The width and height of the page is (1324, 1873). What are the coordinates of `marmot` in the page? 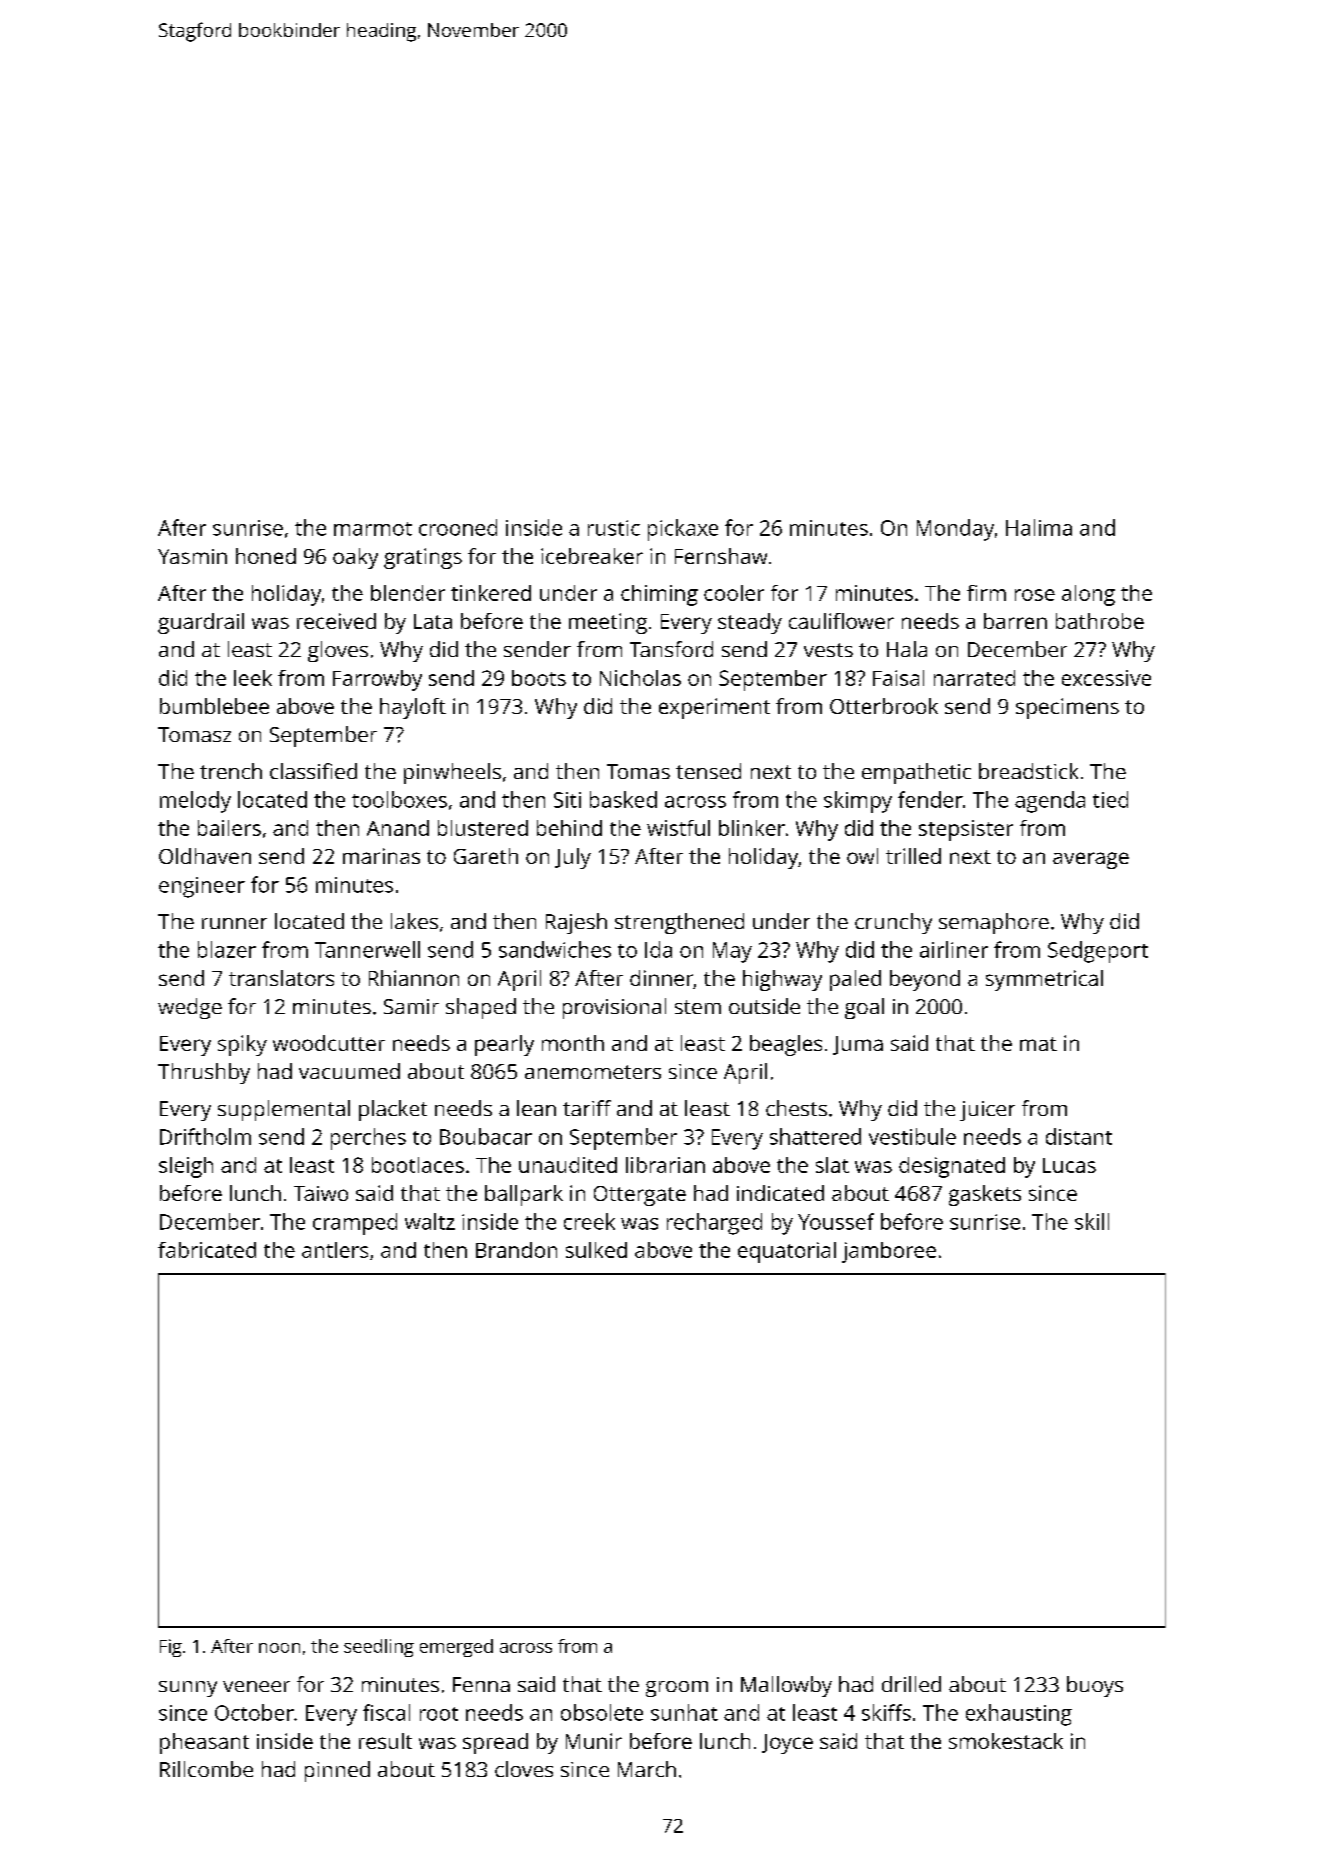 It's located at (373, 529).
